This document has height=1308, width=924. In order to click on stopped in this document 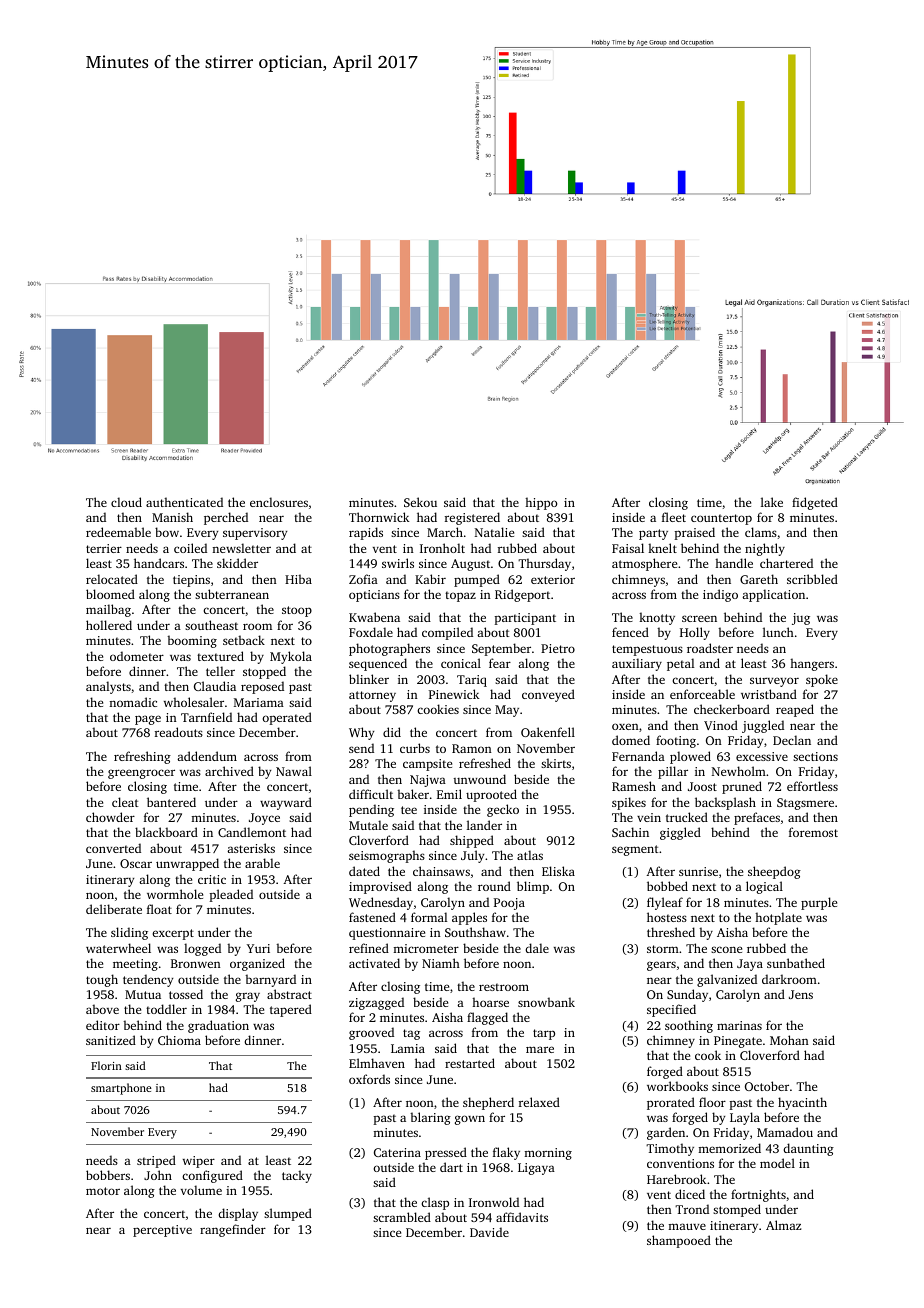, I will do `click(264, 672)`.
